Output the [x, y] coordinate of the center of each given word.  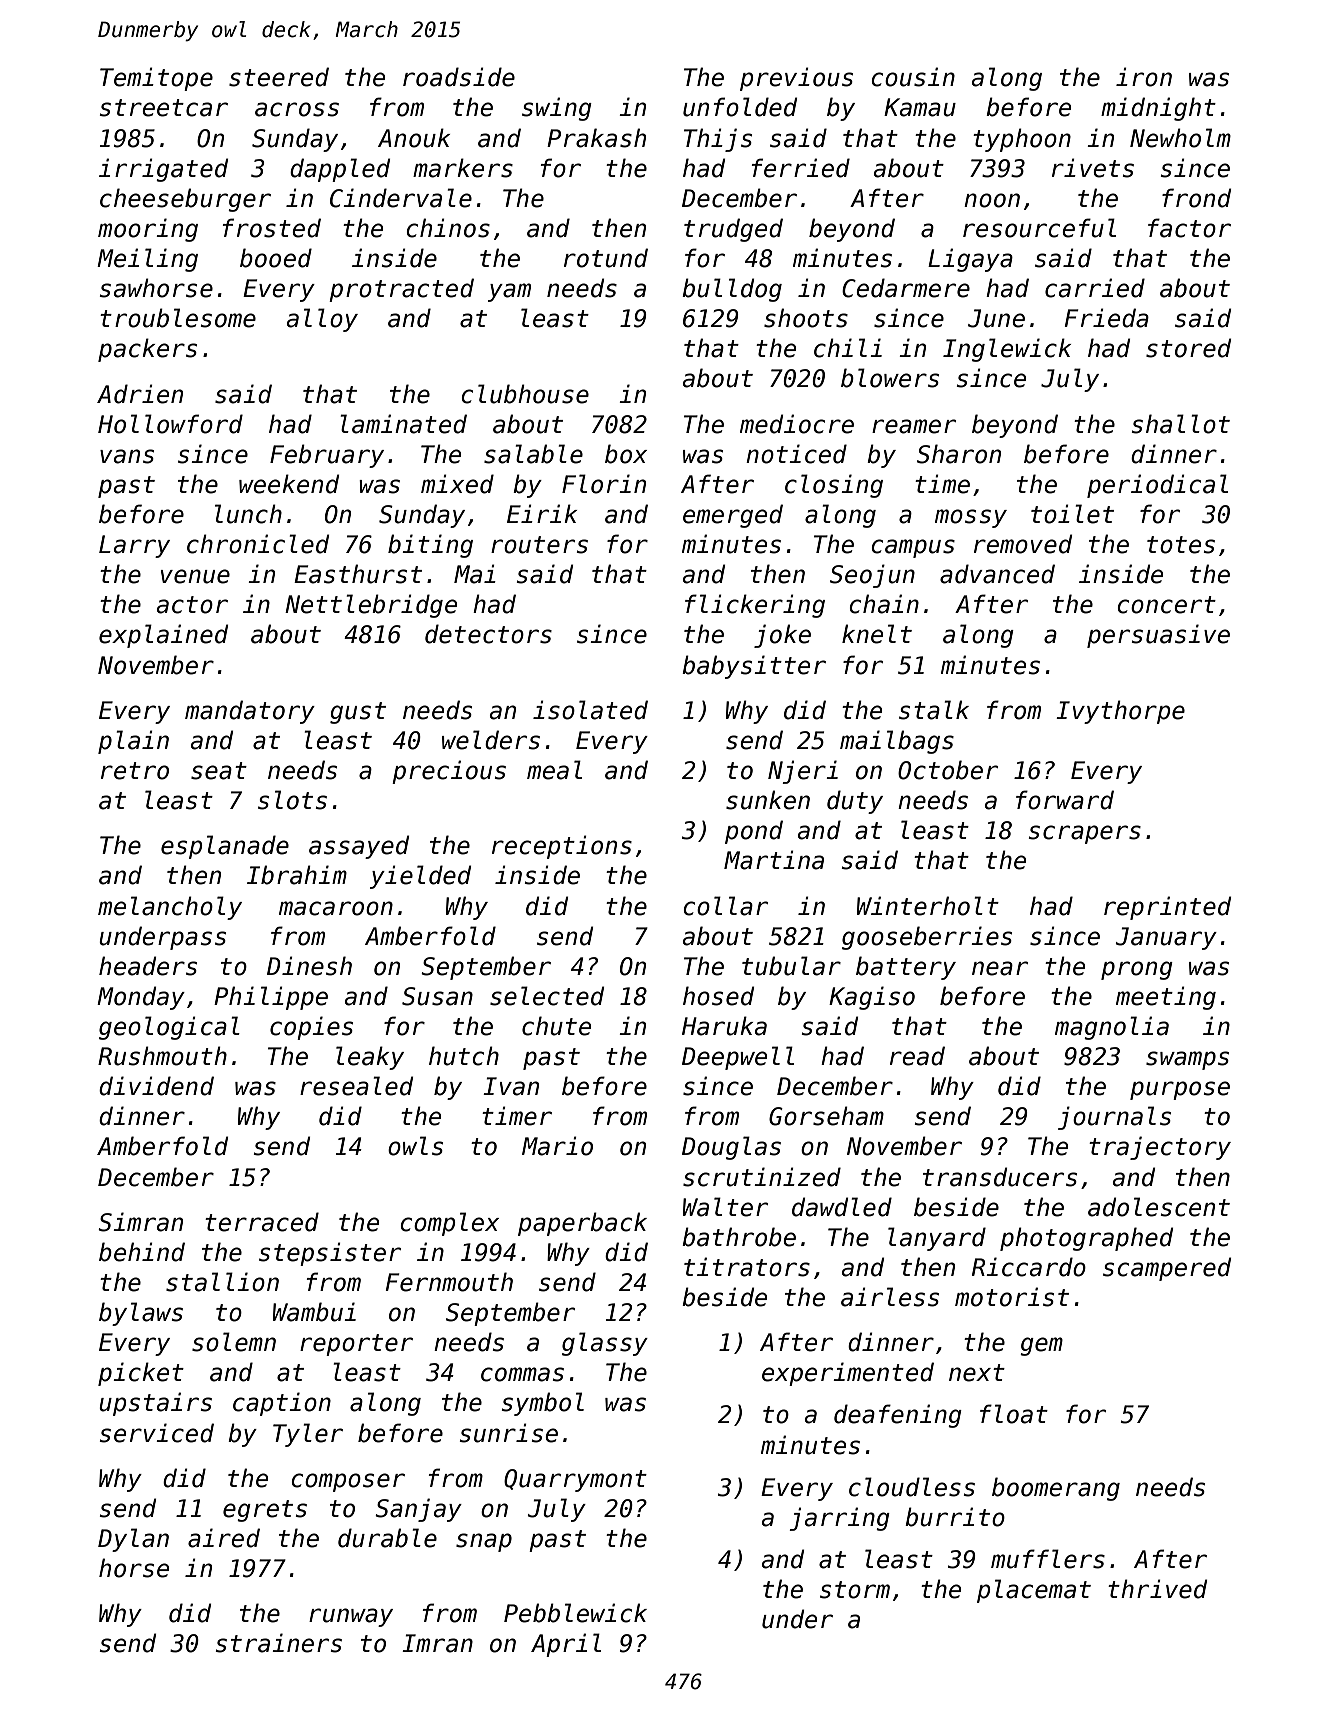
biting [430, 546]
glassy [605, 1344]
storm [855, 1590]
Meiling [147, 260]
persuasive [1158, 636]
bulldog [732, 290]
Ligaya [970, 260]
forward [1065, 800]
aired [224, 1538]
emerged [733, 516]
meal [554, 770]
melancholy [170, 908]
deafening [898, 1416]
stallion [222, 1282]
